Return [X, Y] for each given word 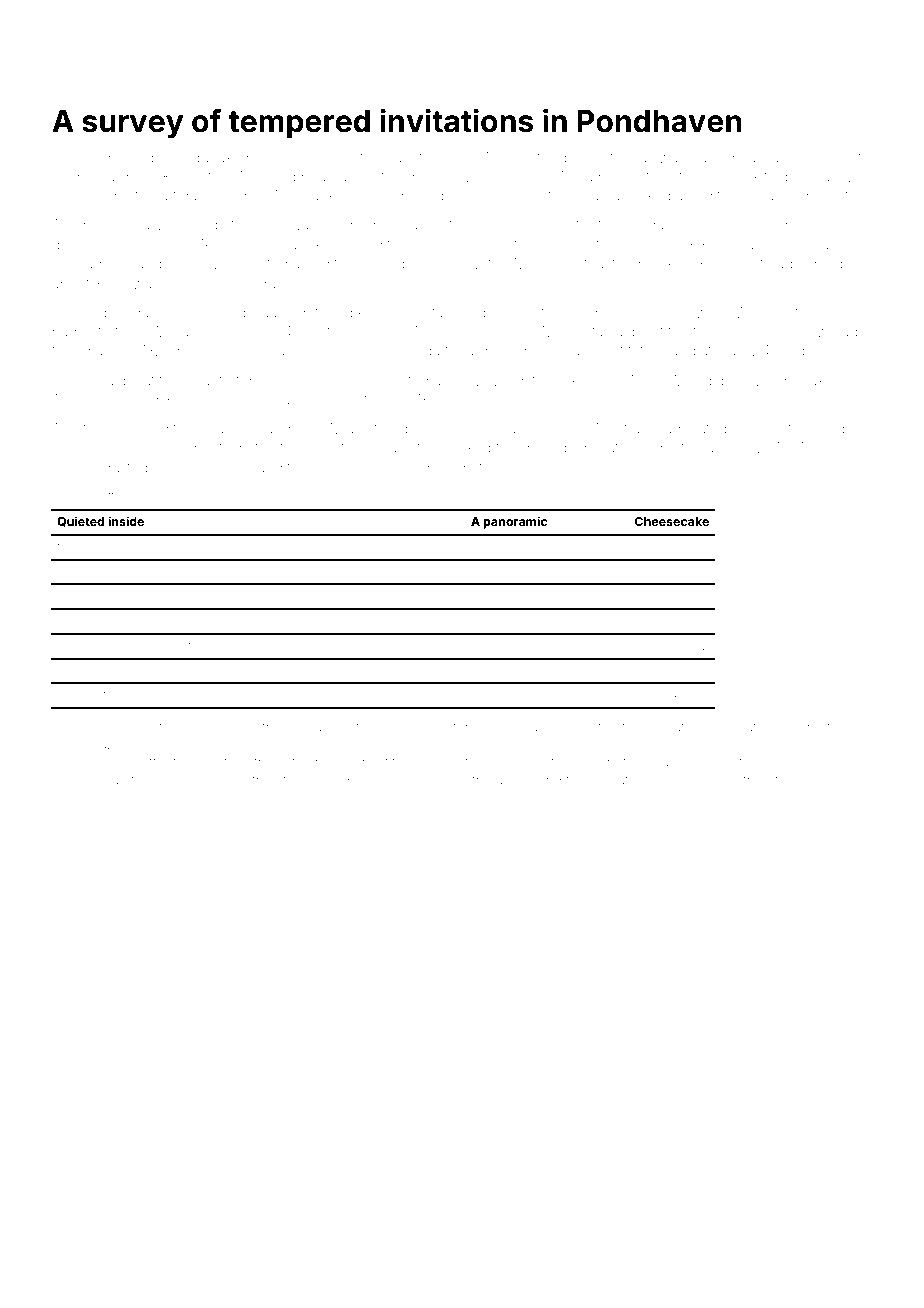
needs [513, 350]
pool [560, 467]
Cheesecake [672, 521]
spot [271, 227]
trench [714, 332]
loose [524, 468]
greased [709, 763]
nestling [515, 246]
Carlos [541, 726]
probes [200, 352]
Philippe [117, 596]
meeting [221, 764]
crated [706, 428]
